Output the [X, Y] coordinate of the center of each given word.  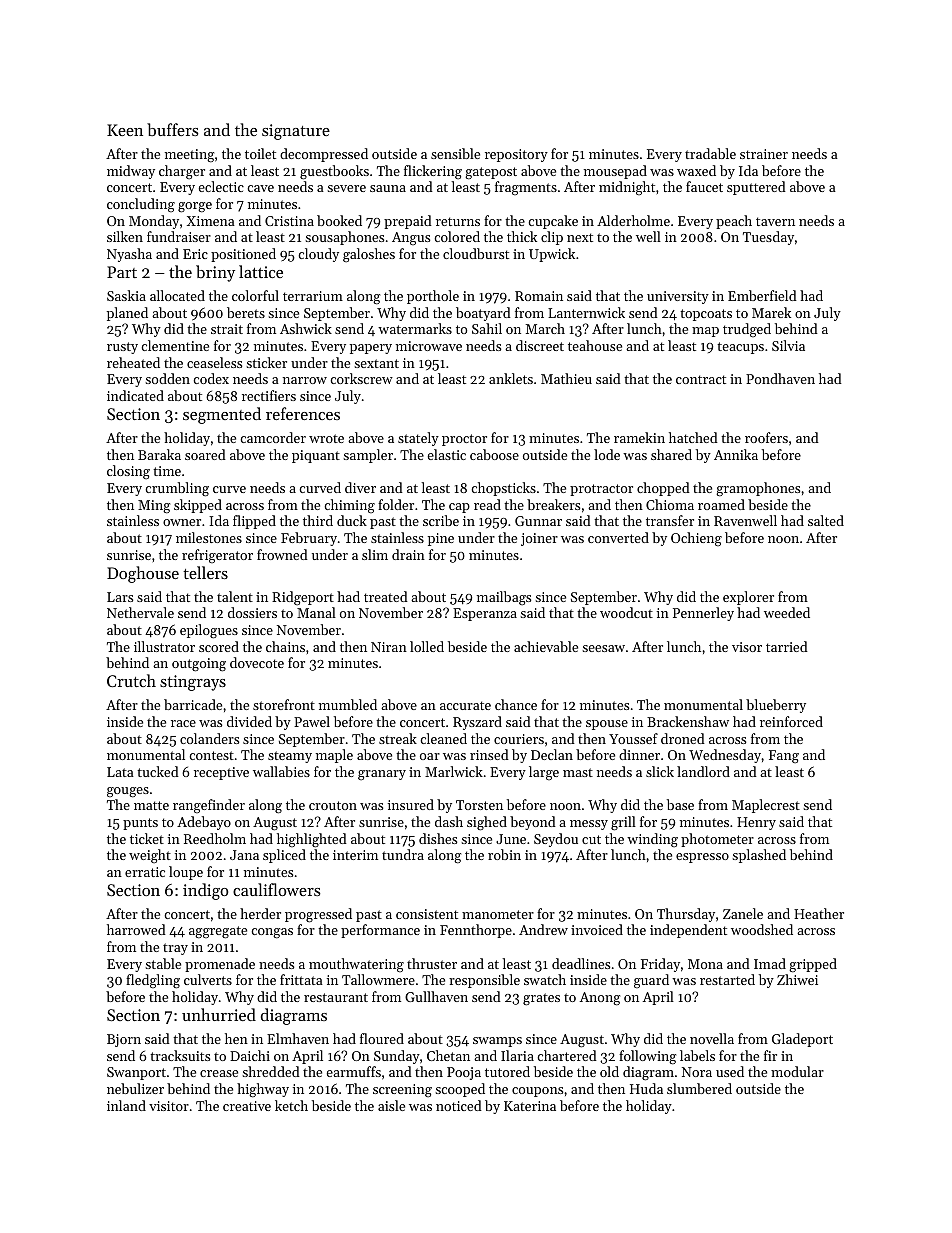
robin [504, 854]
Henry [756, 823]
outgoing [199, 665]
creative [247, 1106]
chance [516, 704]
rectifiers [269, 395]
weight [150, 856]
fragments [526, 188]
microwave [429, 346]
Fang [784, 757]
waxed [696, 170]
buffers [173, 129]
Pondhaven [780, 378]
